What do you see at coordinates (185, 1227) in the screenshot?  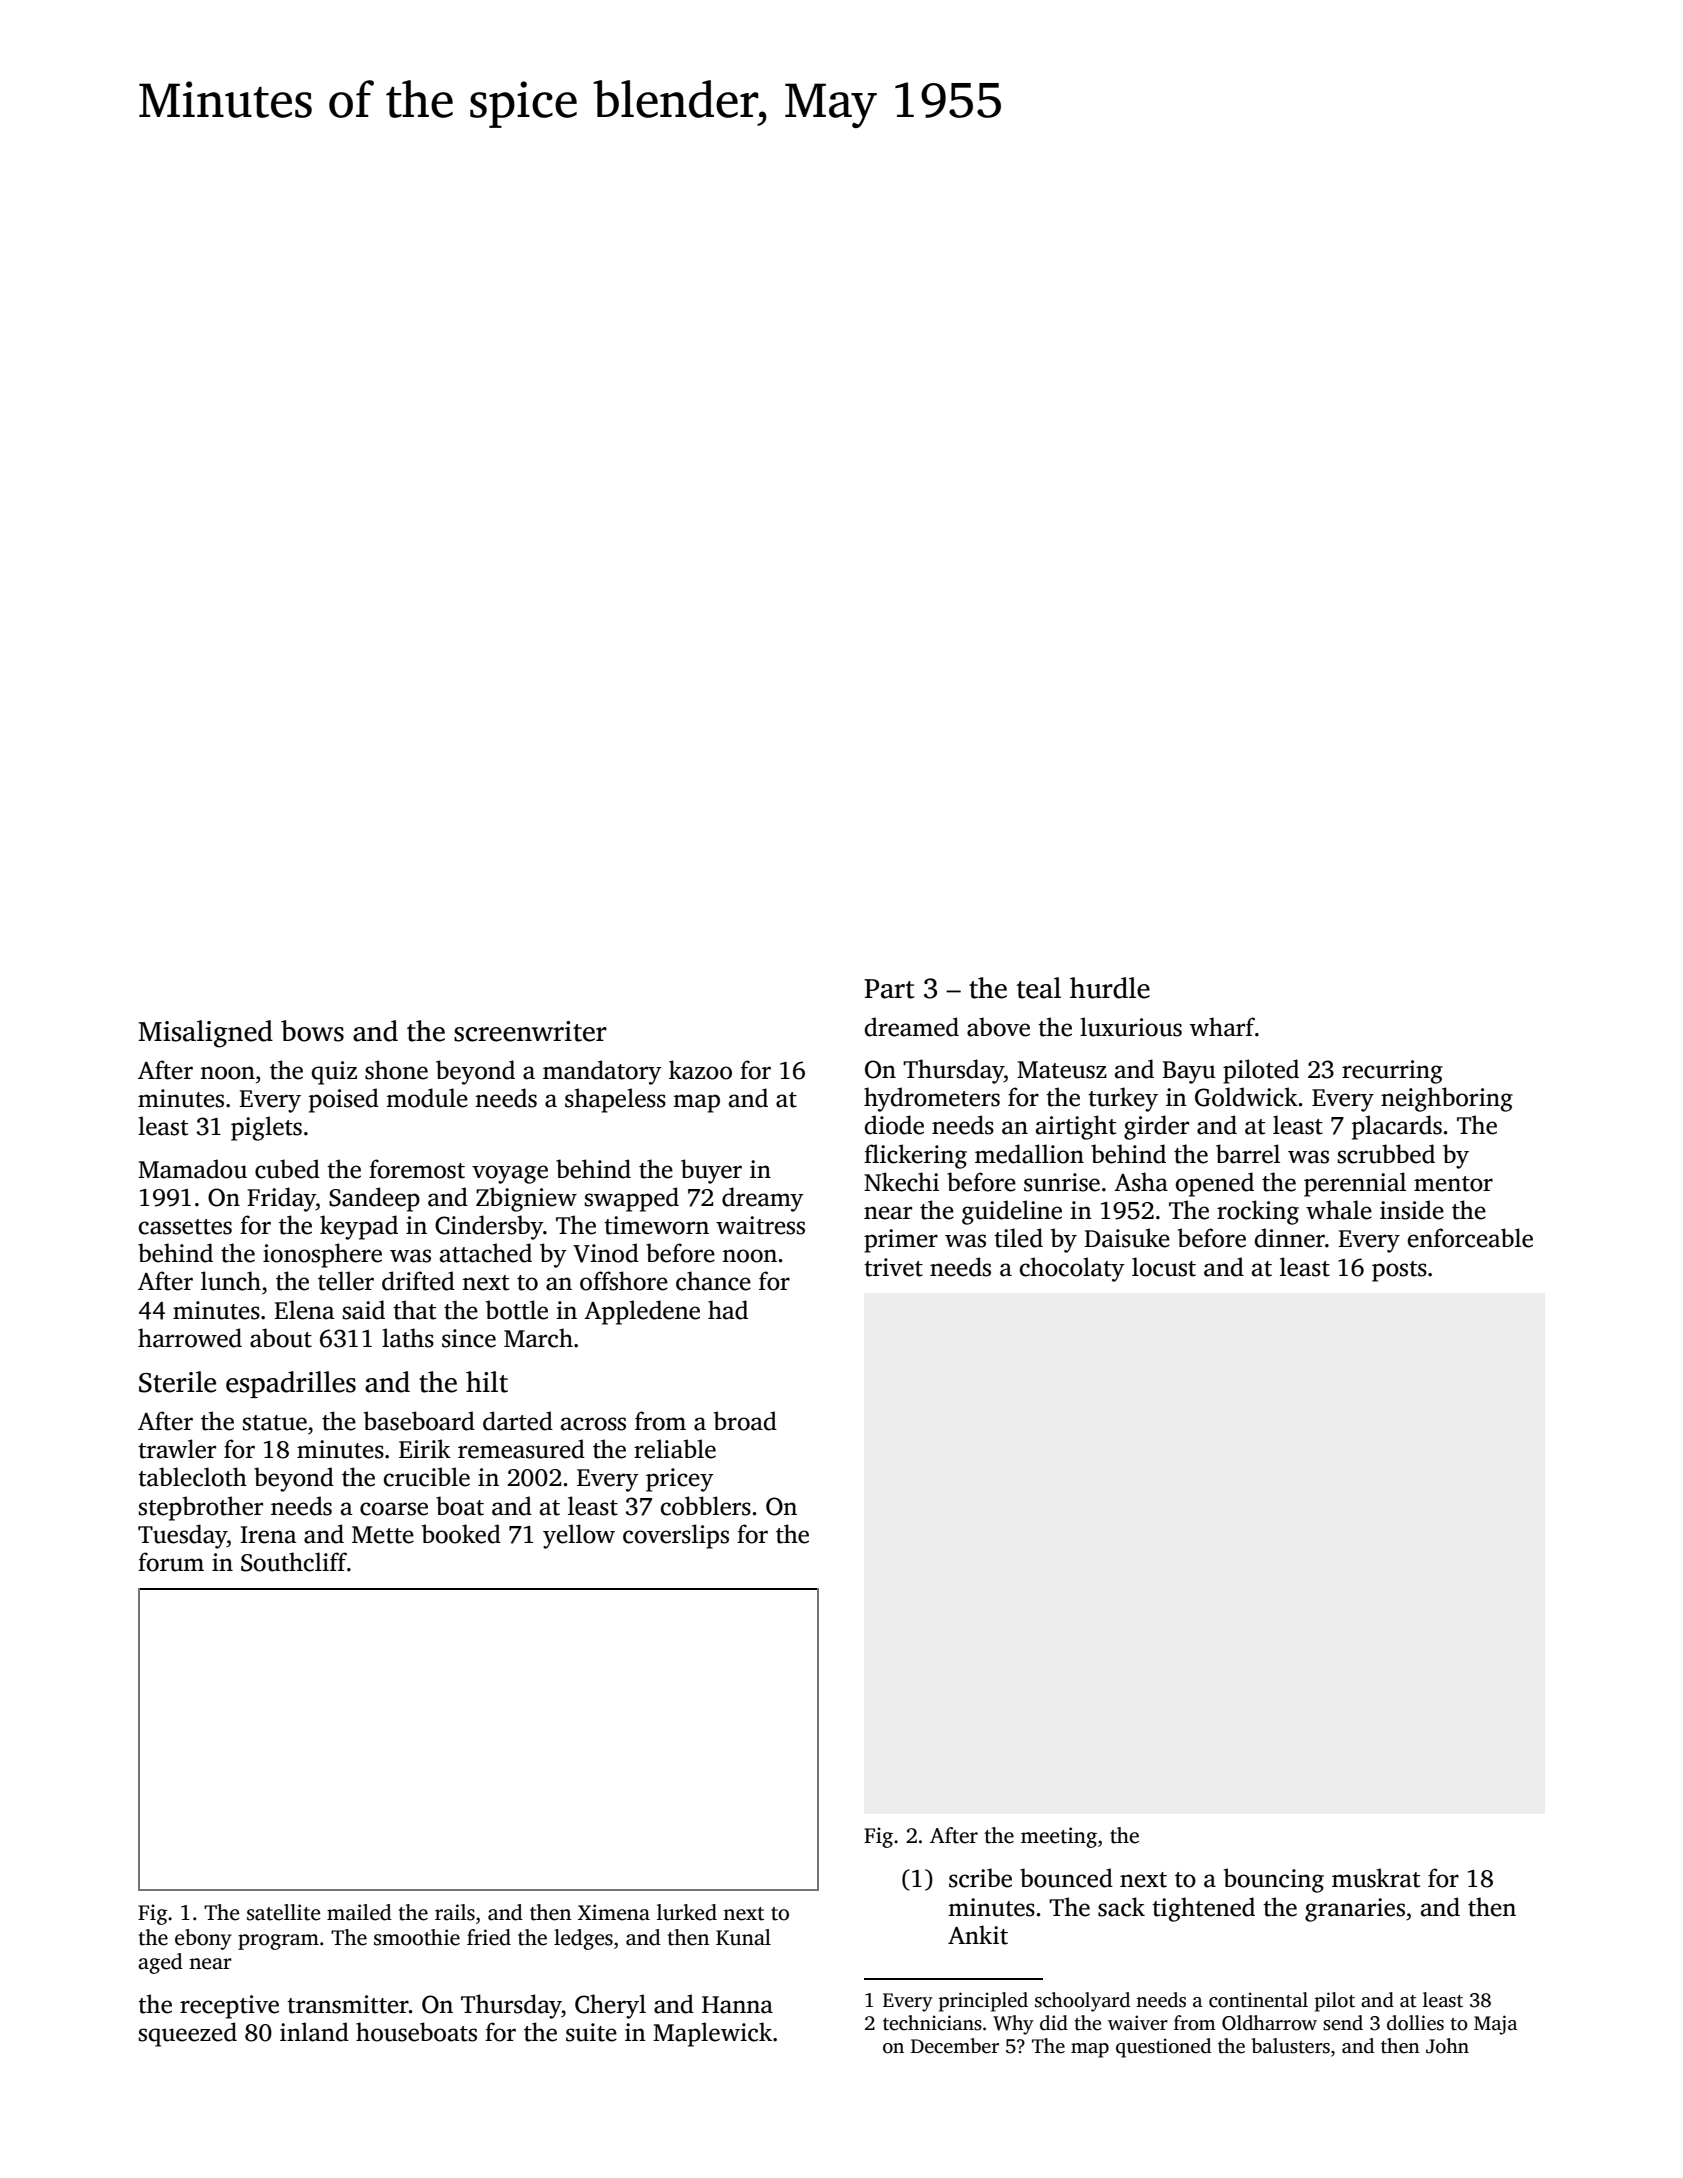 I see `cassettes` at bounding box center [185, 1227].
